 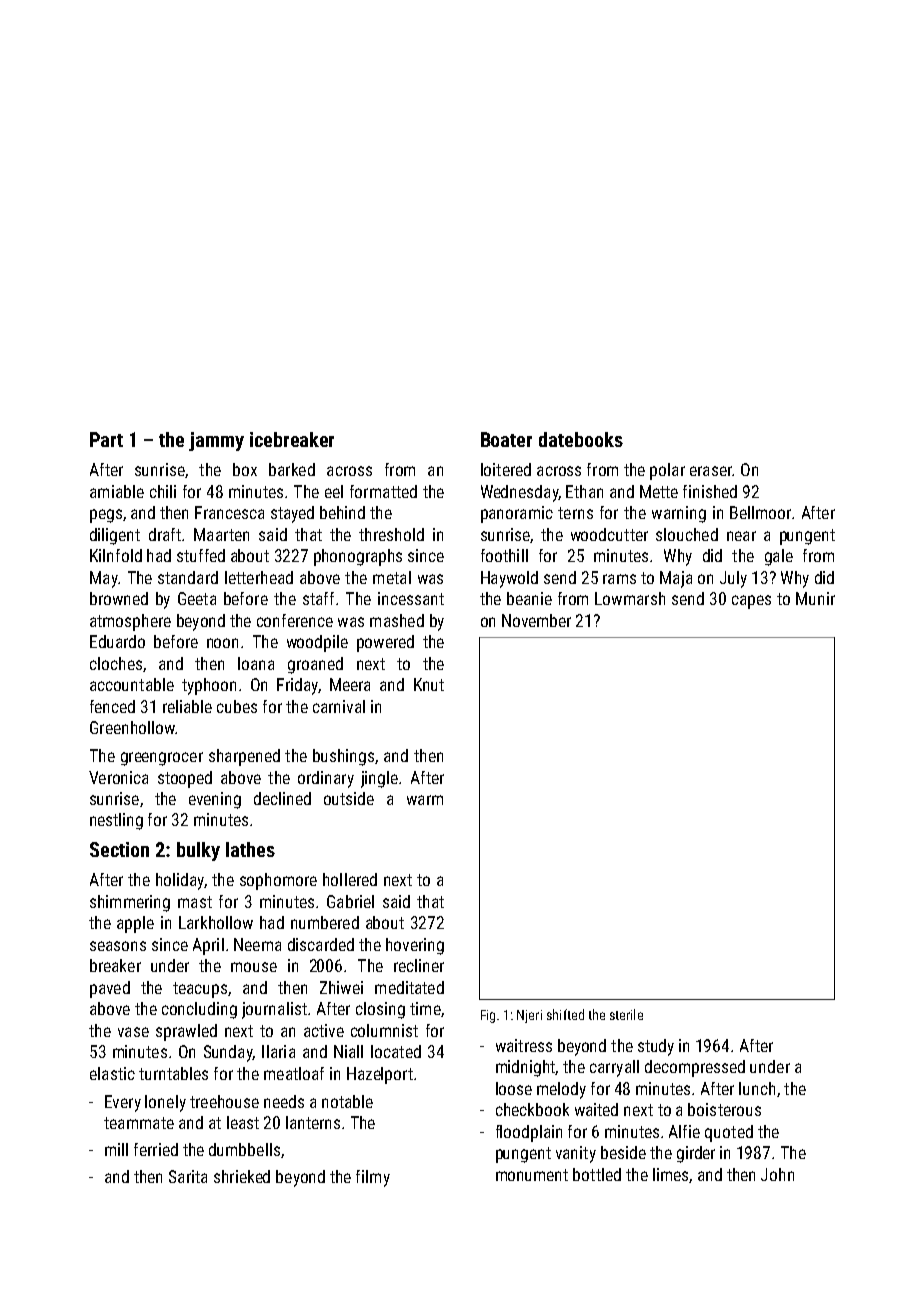 I want to click on phonographs, so click(x=358, y=557).
